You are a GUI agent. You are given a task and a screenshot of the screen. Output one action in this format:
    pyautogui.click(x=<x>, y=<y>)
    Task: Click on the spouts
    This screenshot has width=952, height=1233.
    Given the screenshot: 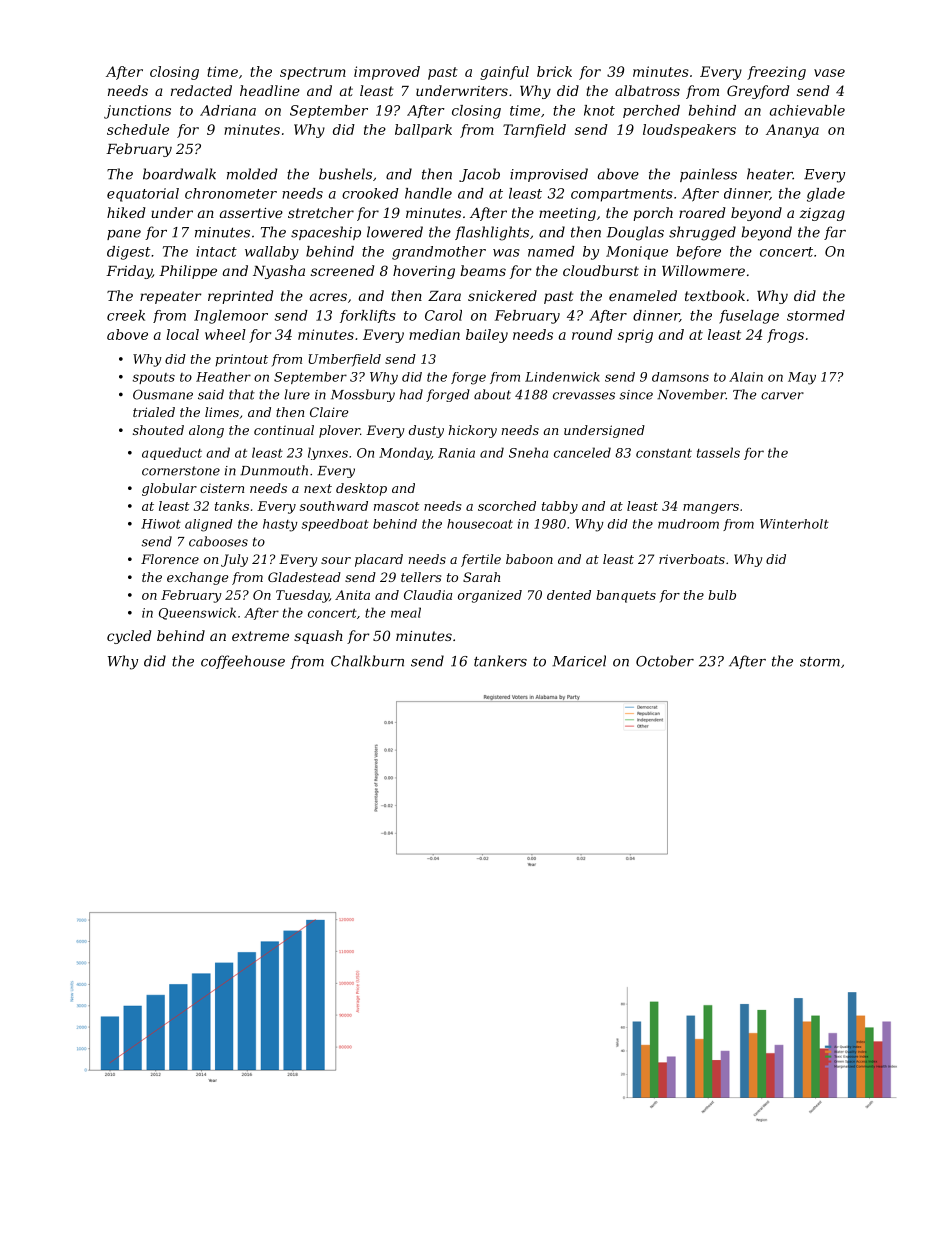 What is the action you would take?
    pyautogui.click(x=154, y=378)
